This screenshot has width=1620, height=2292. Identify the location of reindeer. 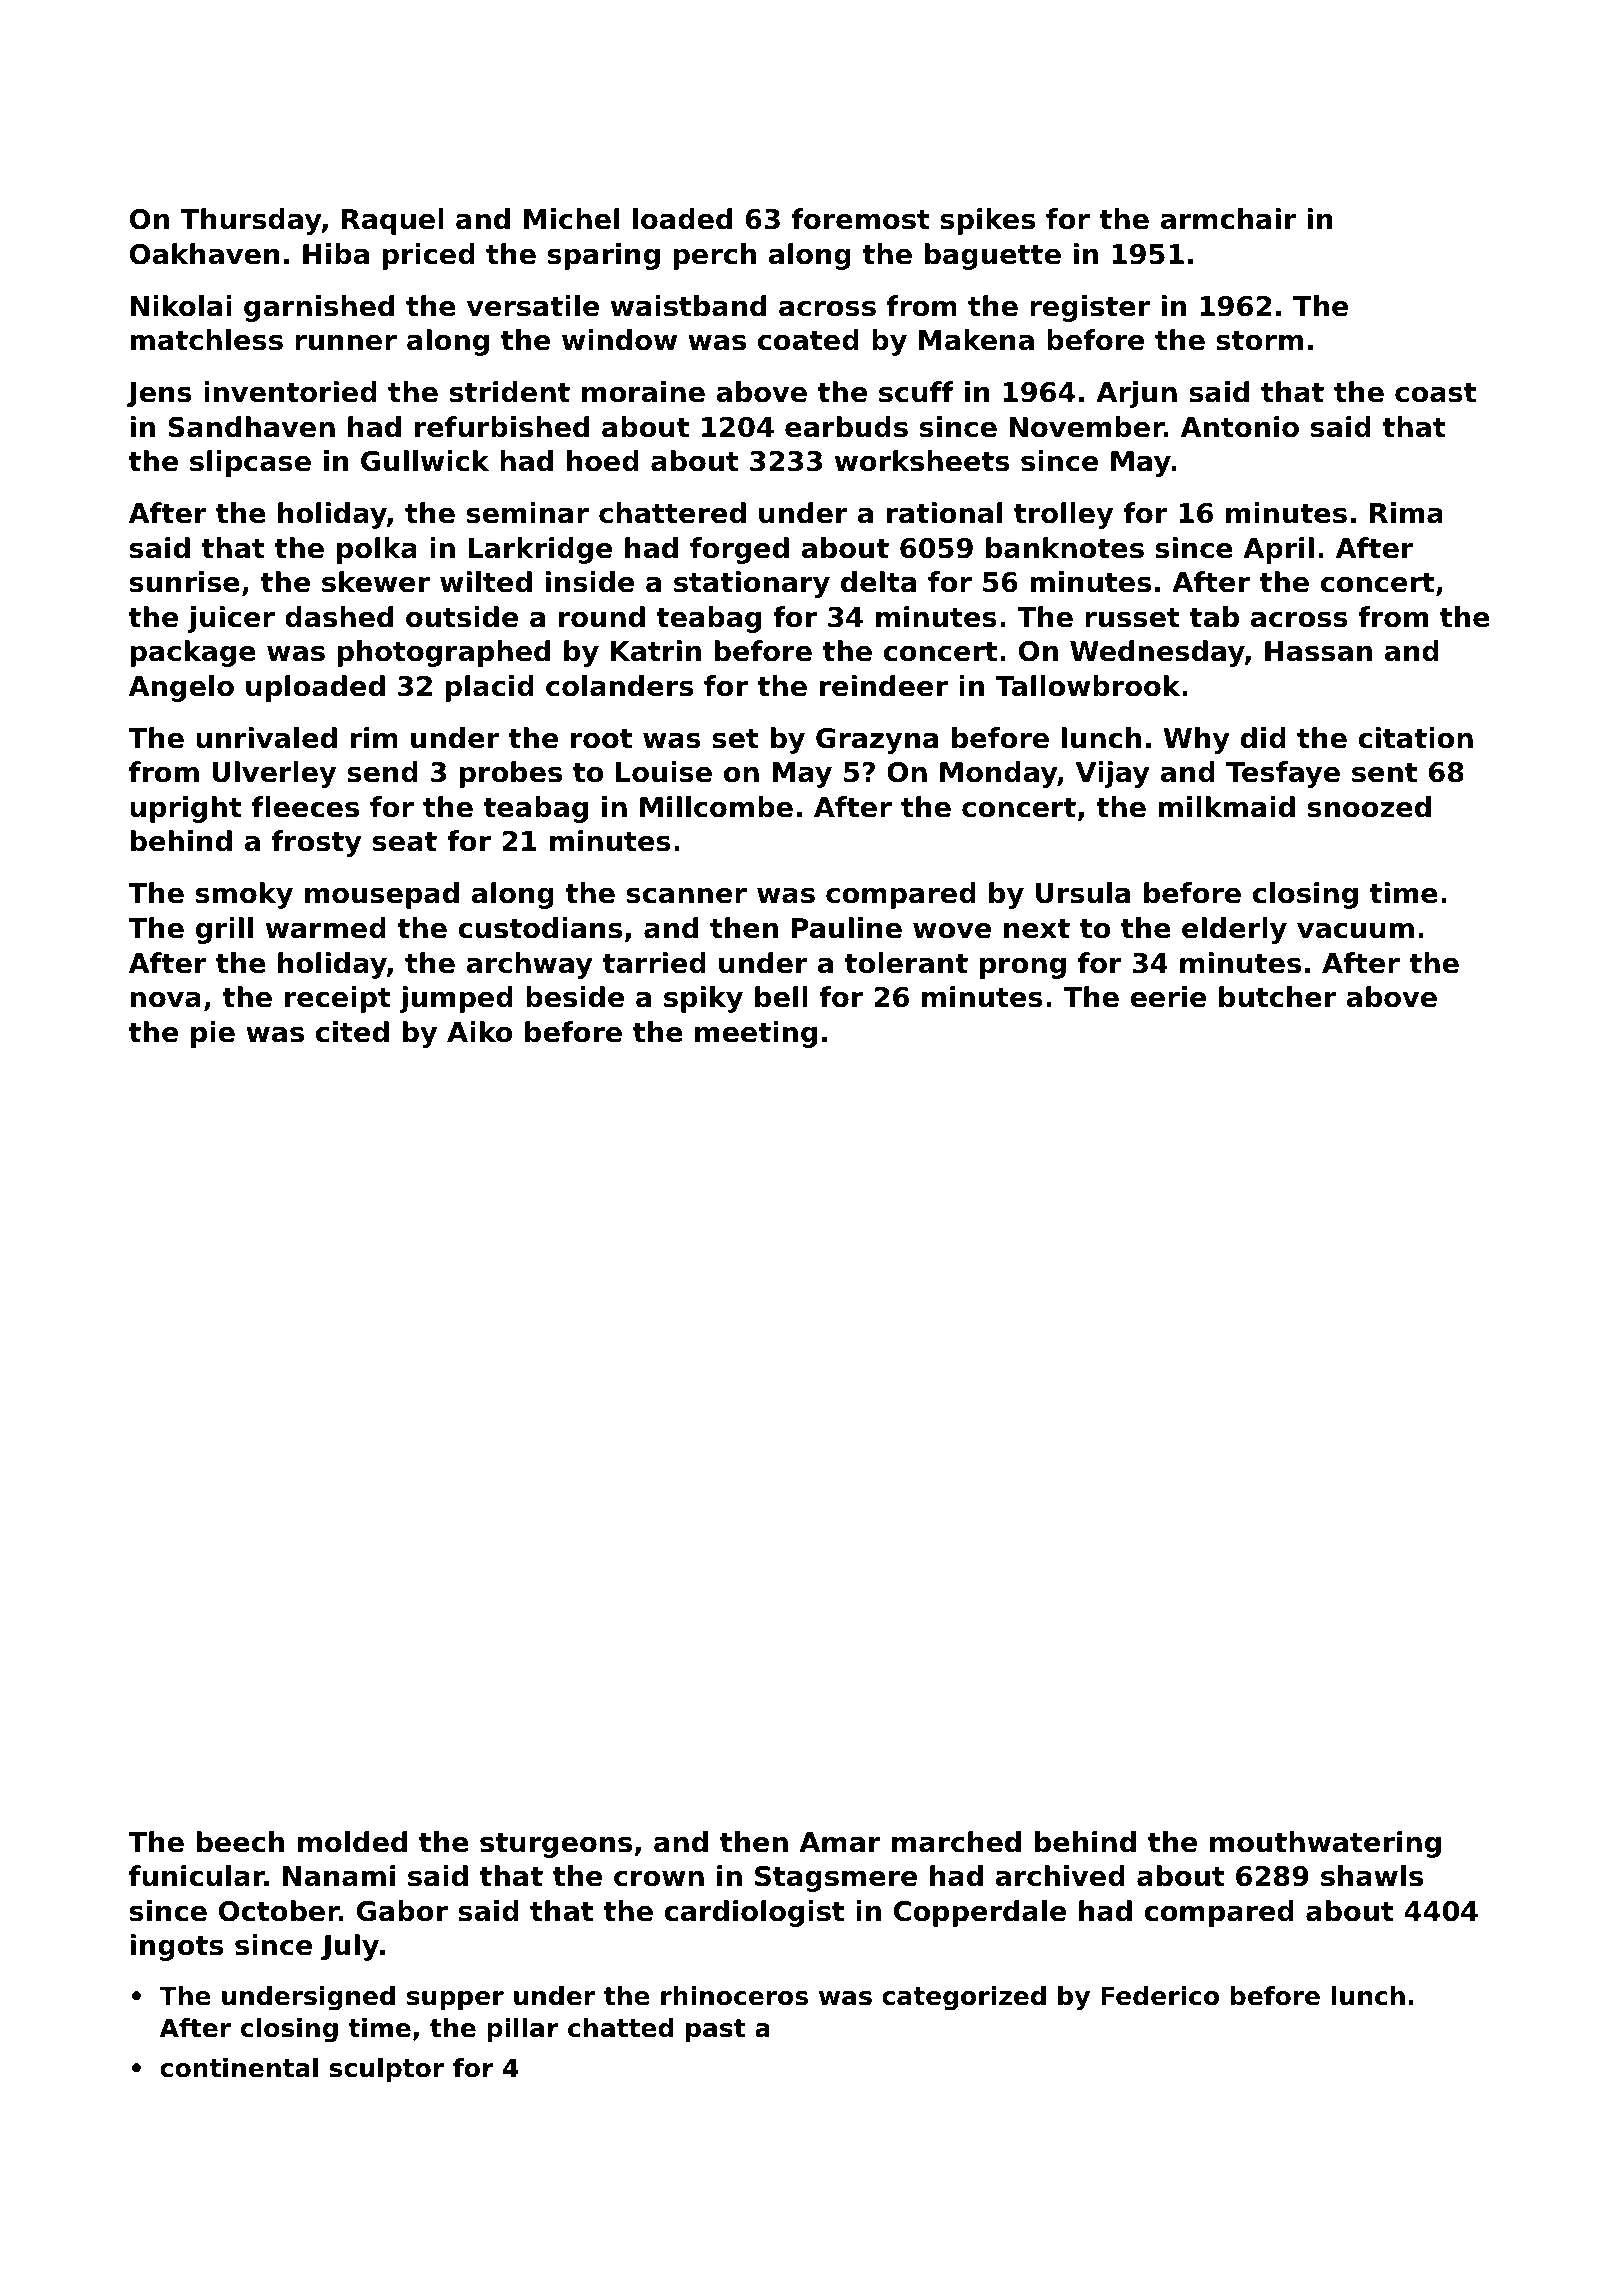
(884, 686).
